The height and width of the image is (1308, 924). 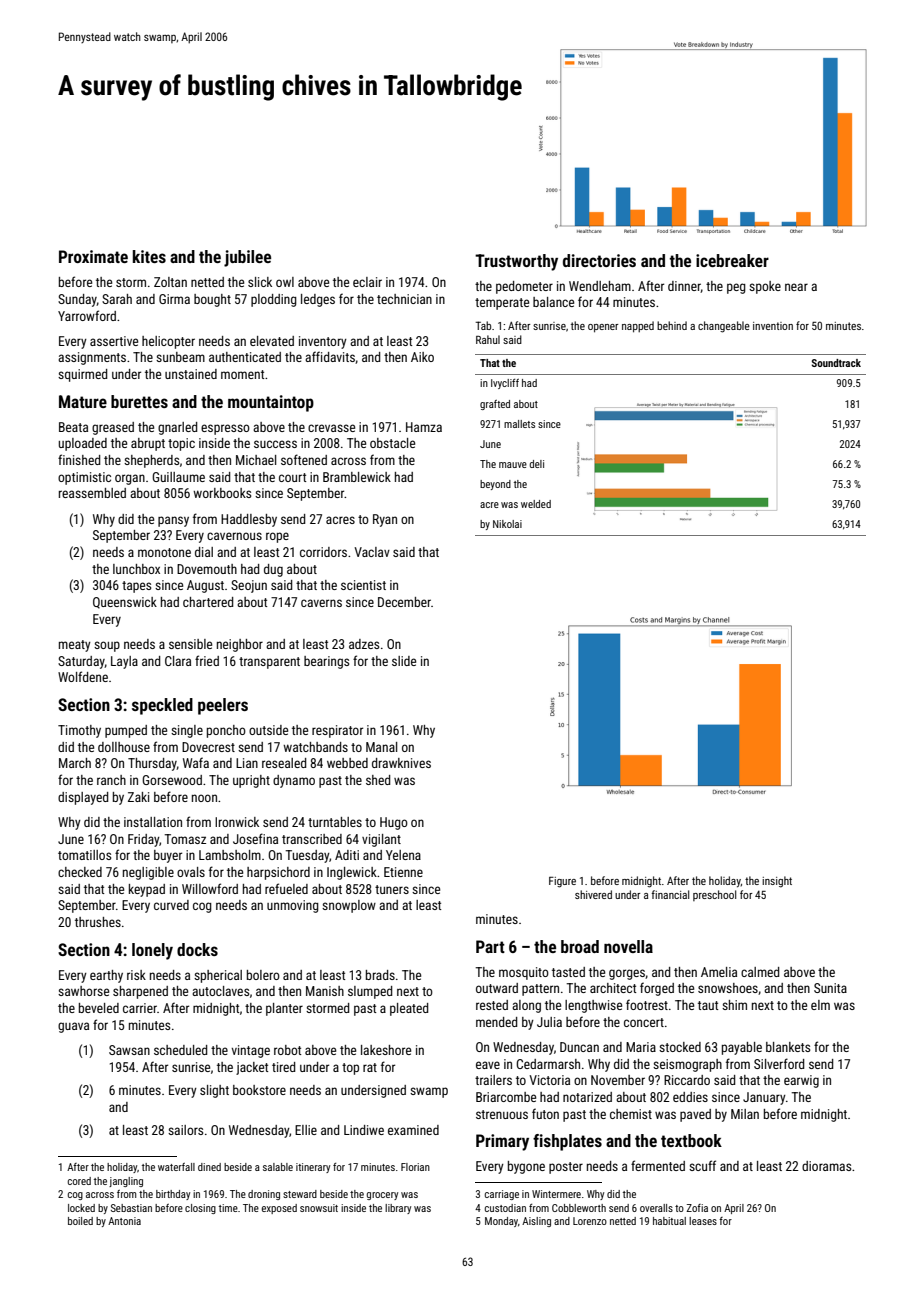 I want to click on scientist, so click(x=363, y=585).
